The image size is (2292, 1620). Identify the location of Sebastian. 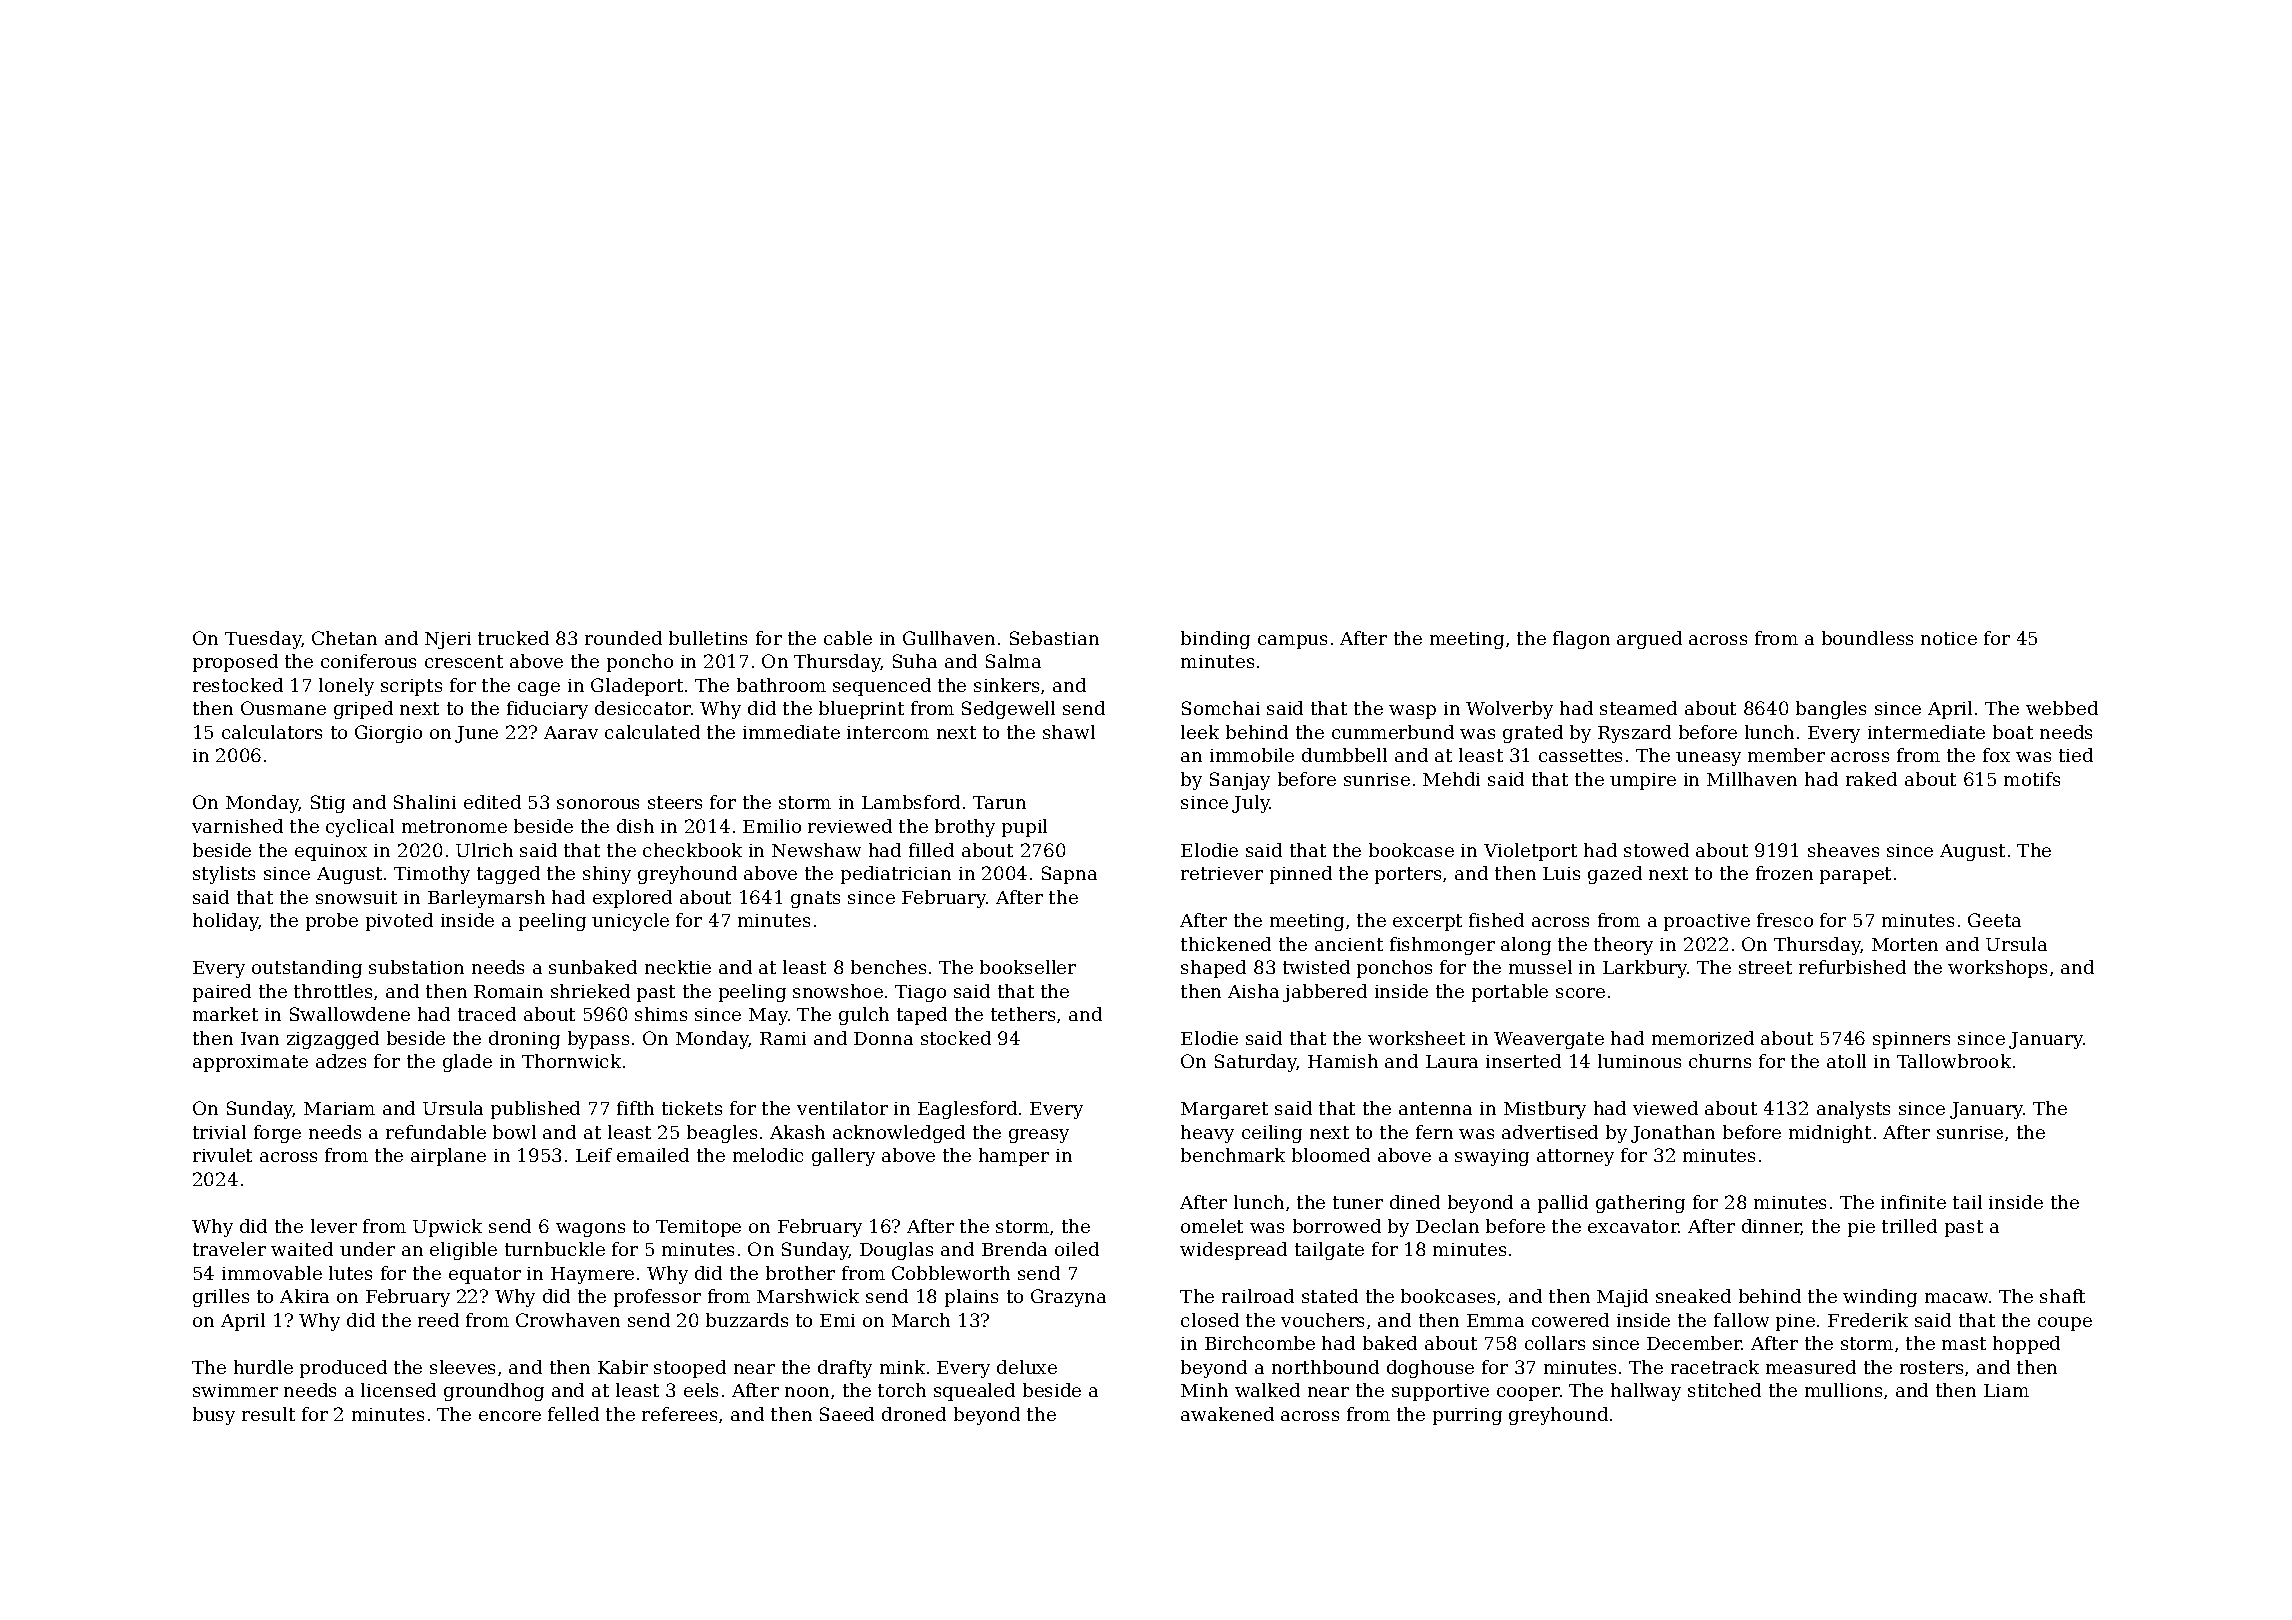
(1054, 638).
